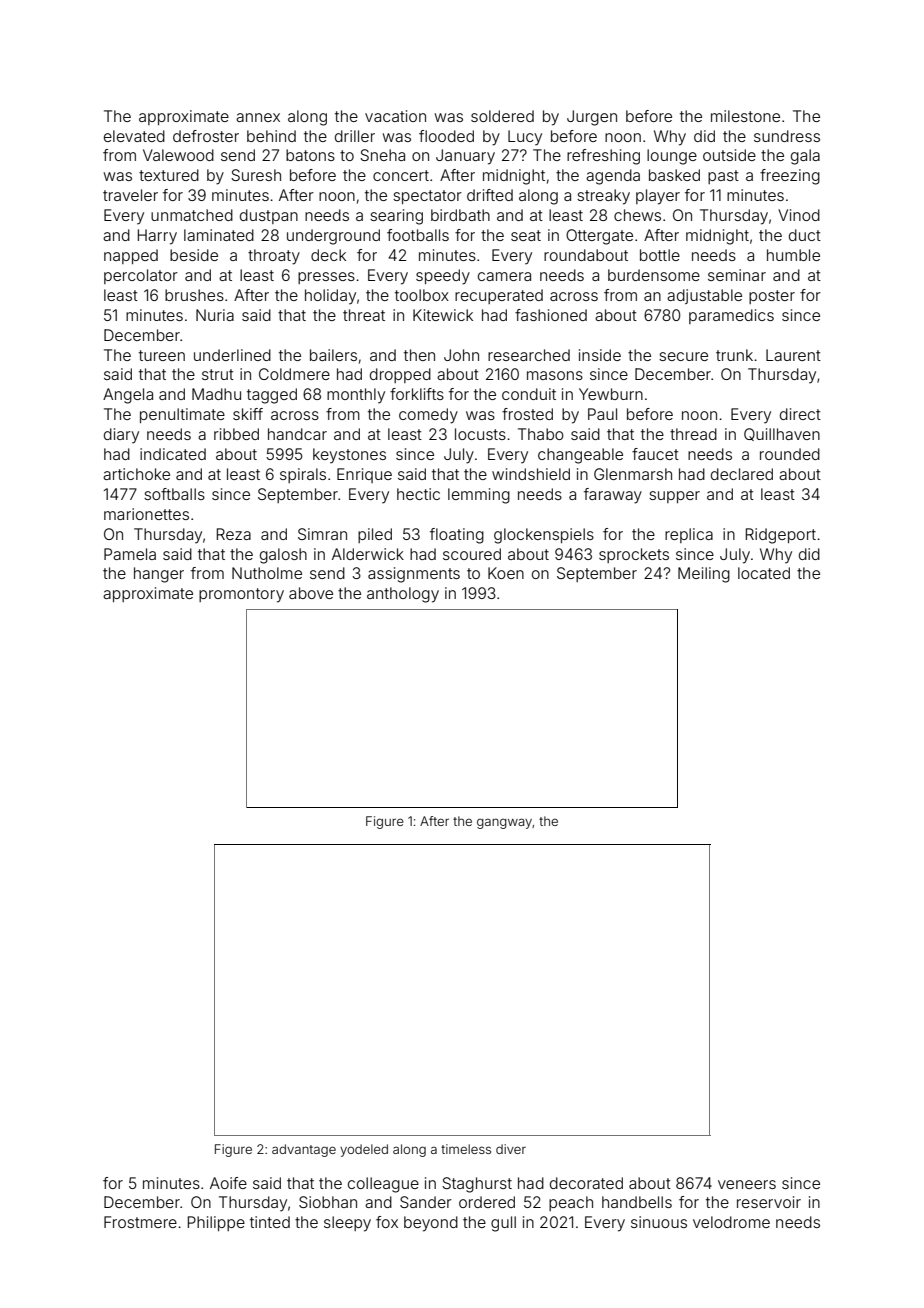  Describe the element at coordinates (504, 823) in the document. I see `gangway` at that location.
